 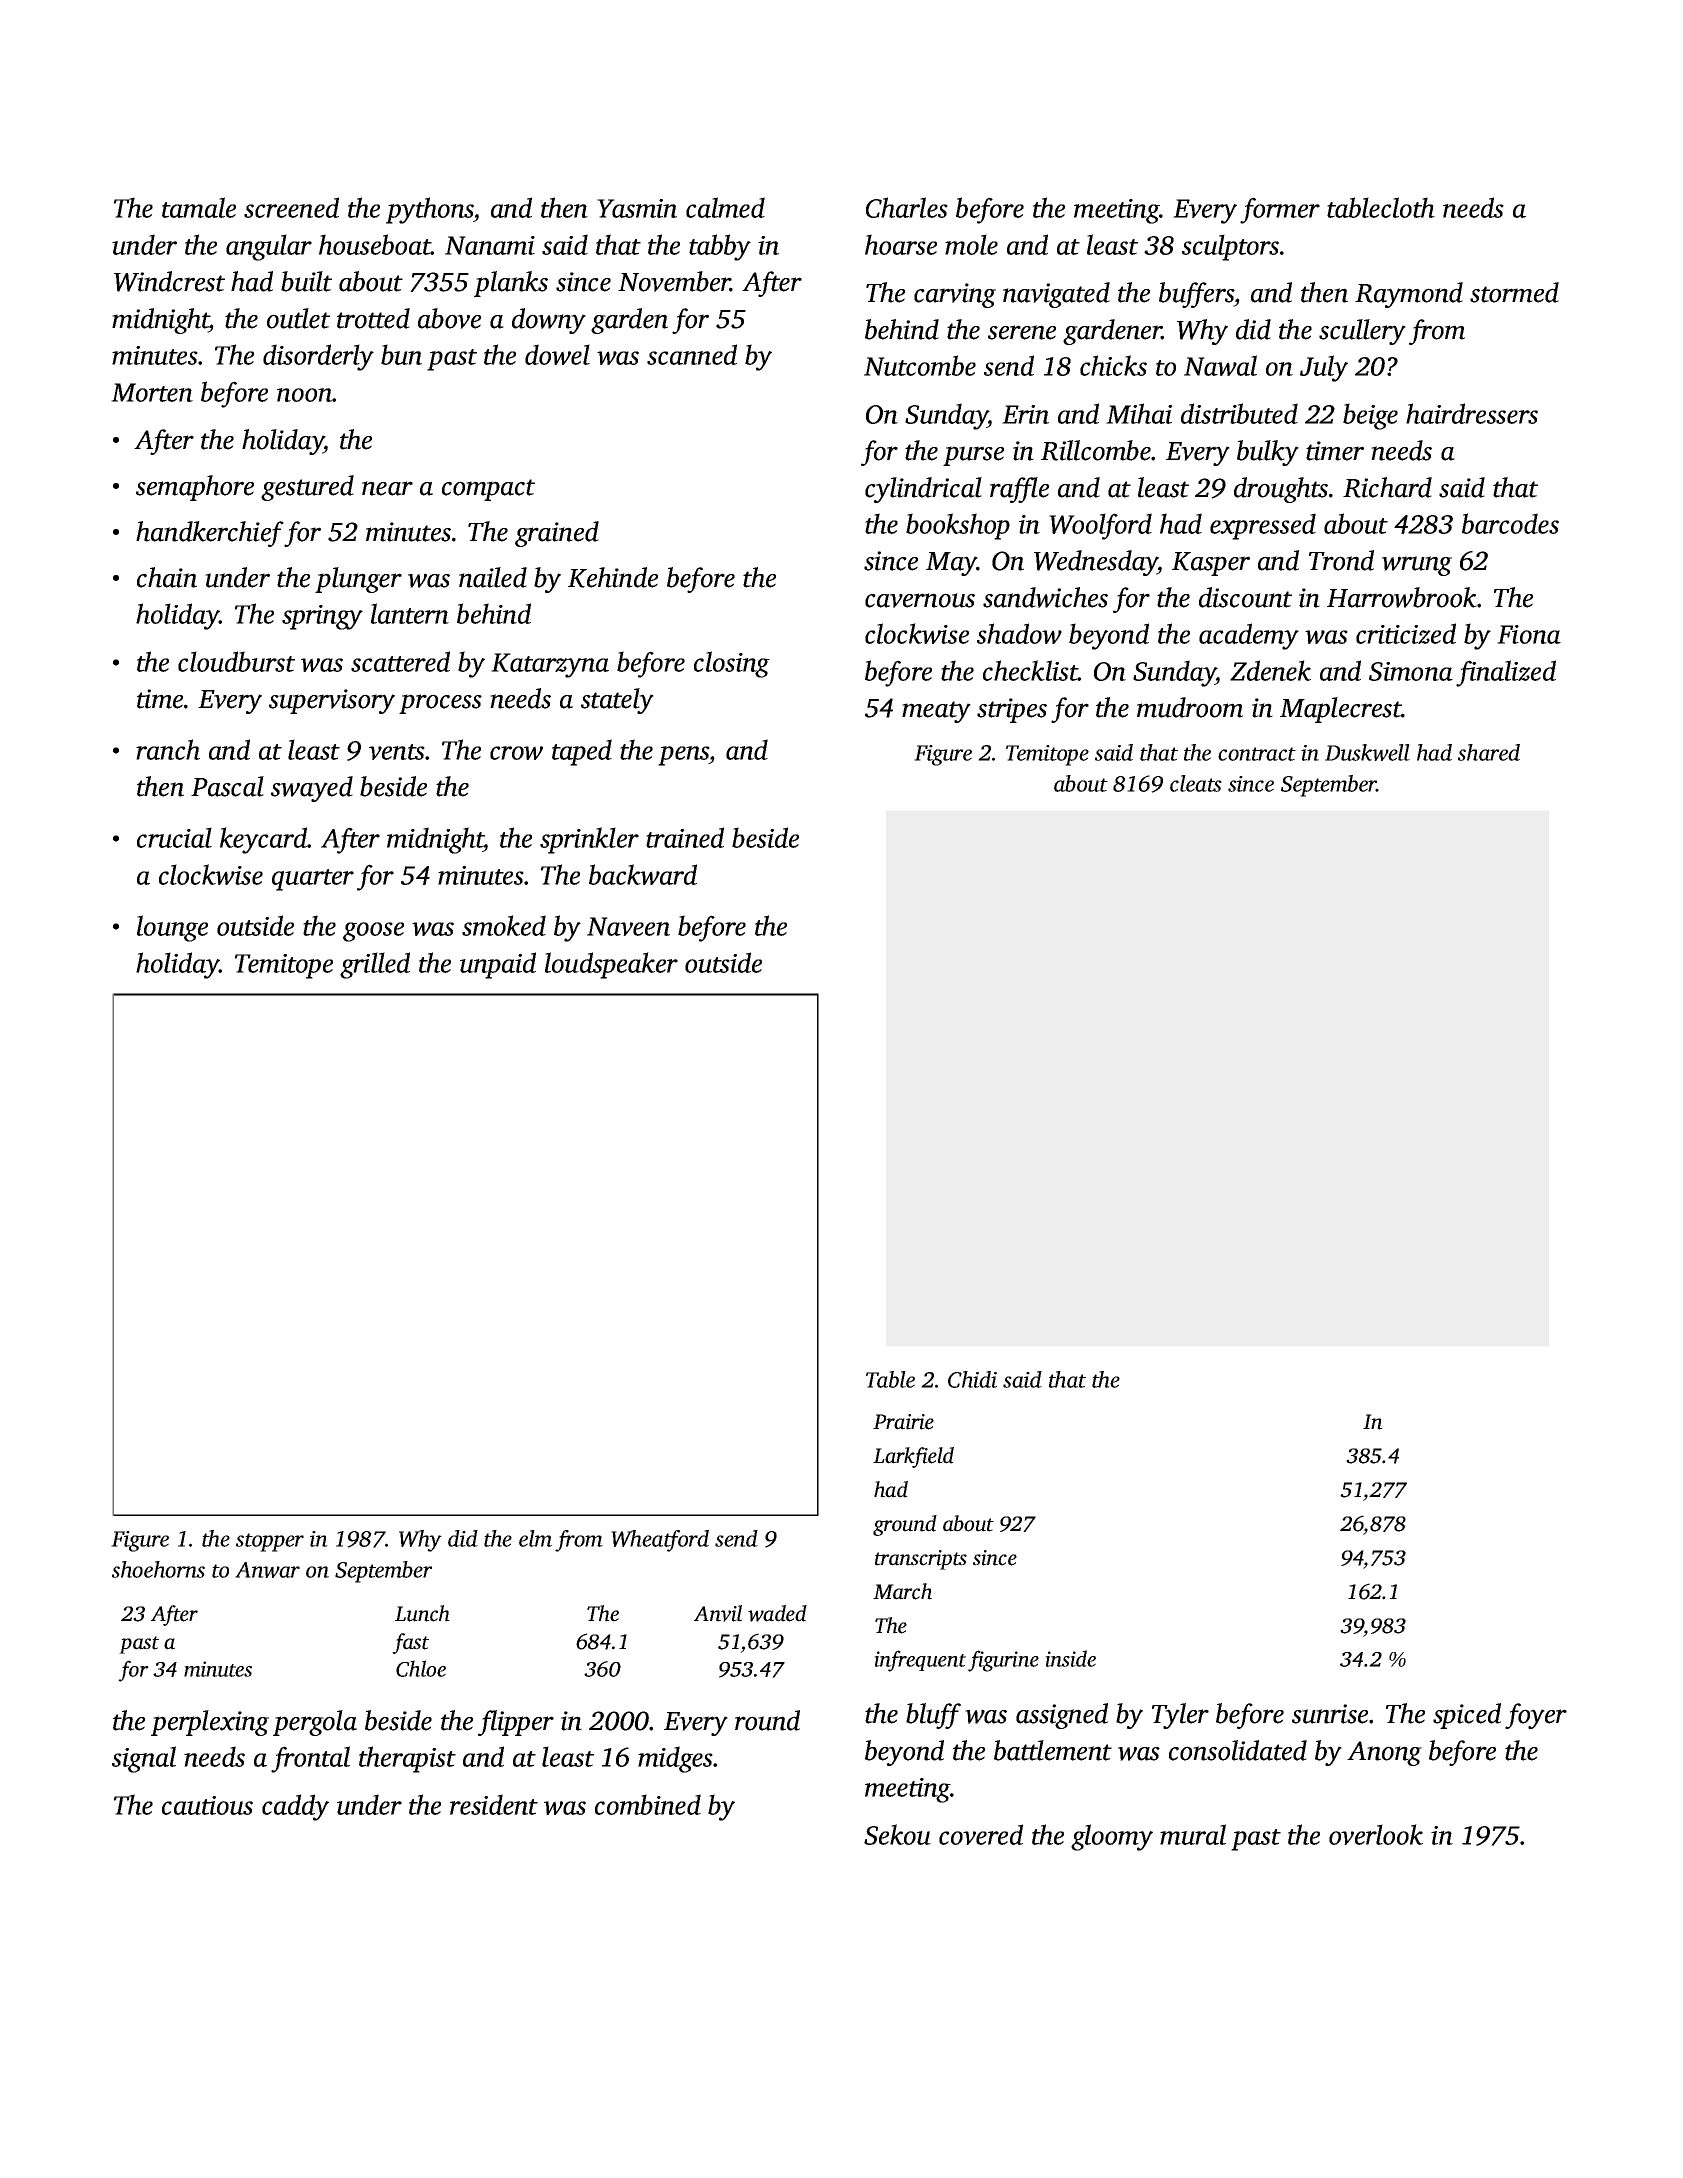 What do you see at coordinates (172, 928) in the screenshot?
I see `lounge` at bounding box center [172, 928].
